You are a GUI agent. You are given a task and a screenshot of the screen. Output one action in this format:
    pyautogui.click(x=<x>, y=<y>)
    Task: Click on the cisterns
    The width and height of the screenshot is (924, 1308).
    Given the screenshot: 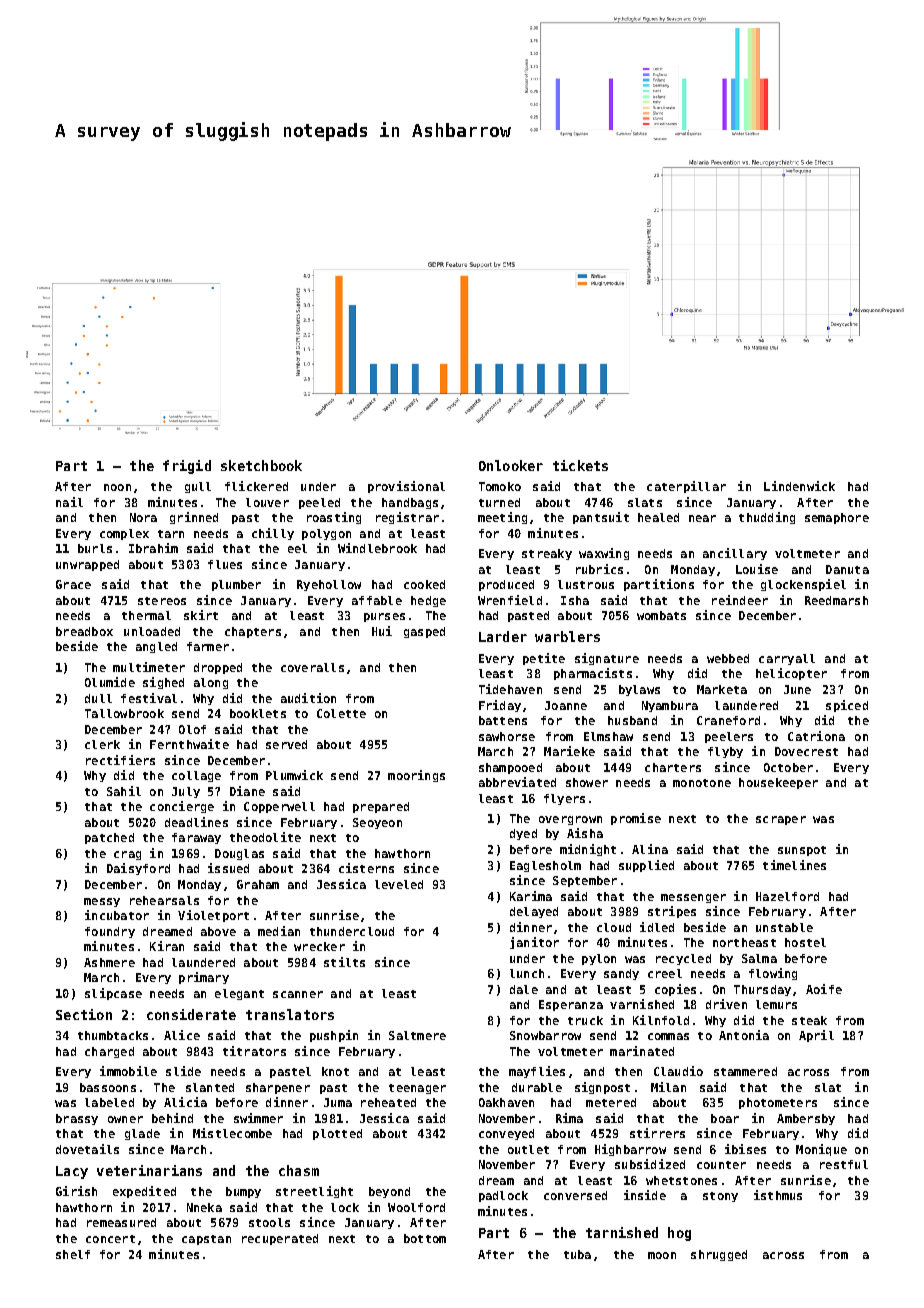 What is the action you would take?
    pyautogui.click(x=366, y=868)
